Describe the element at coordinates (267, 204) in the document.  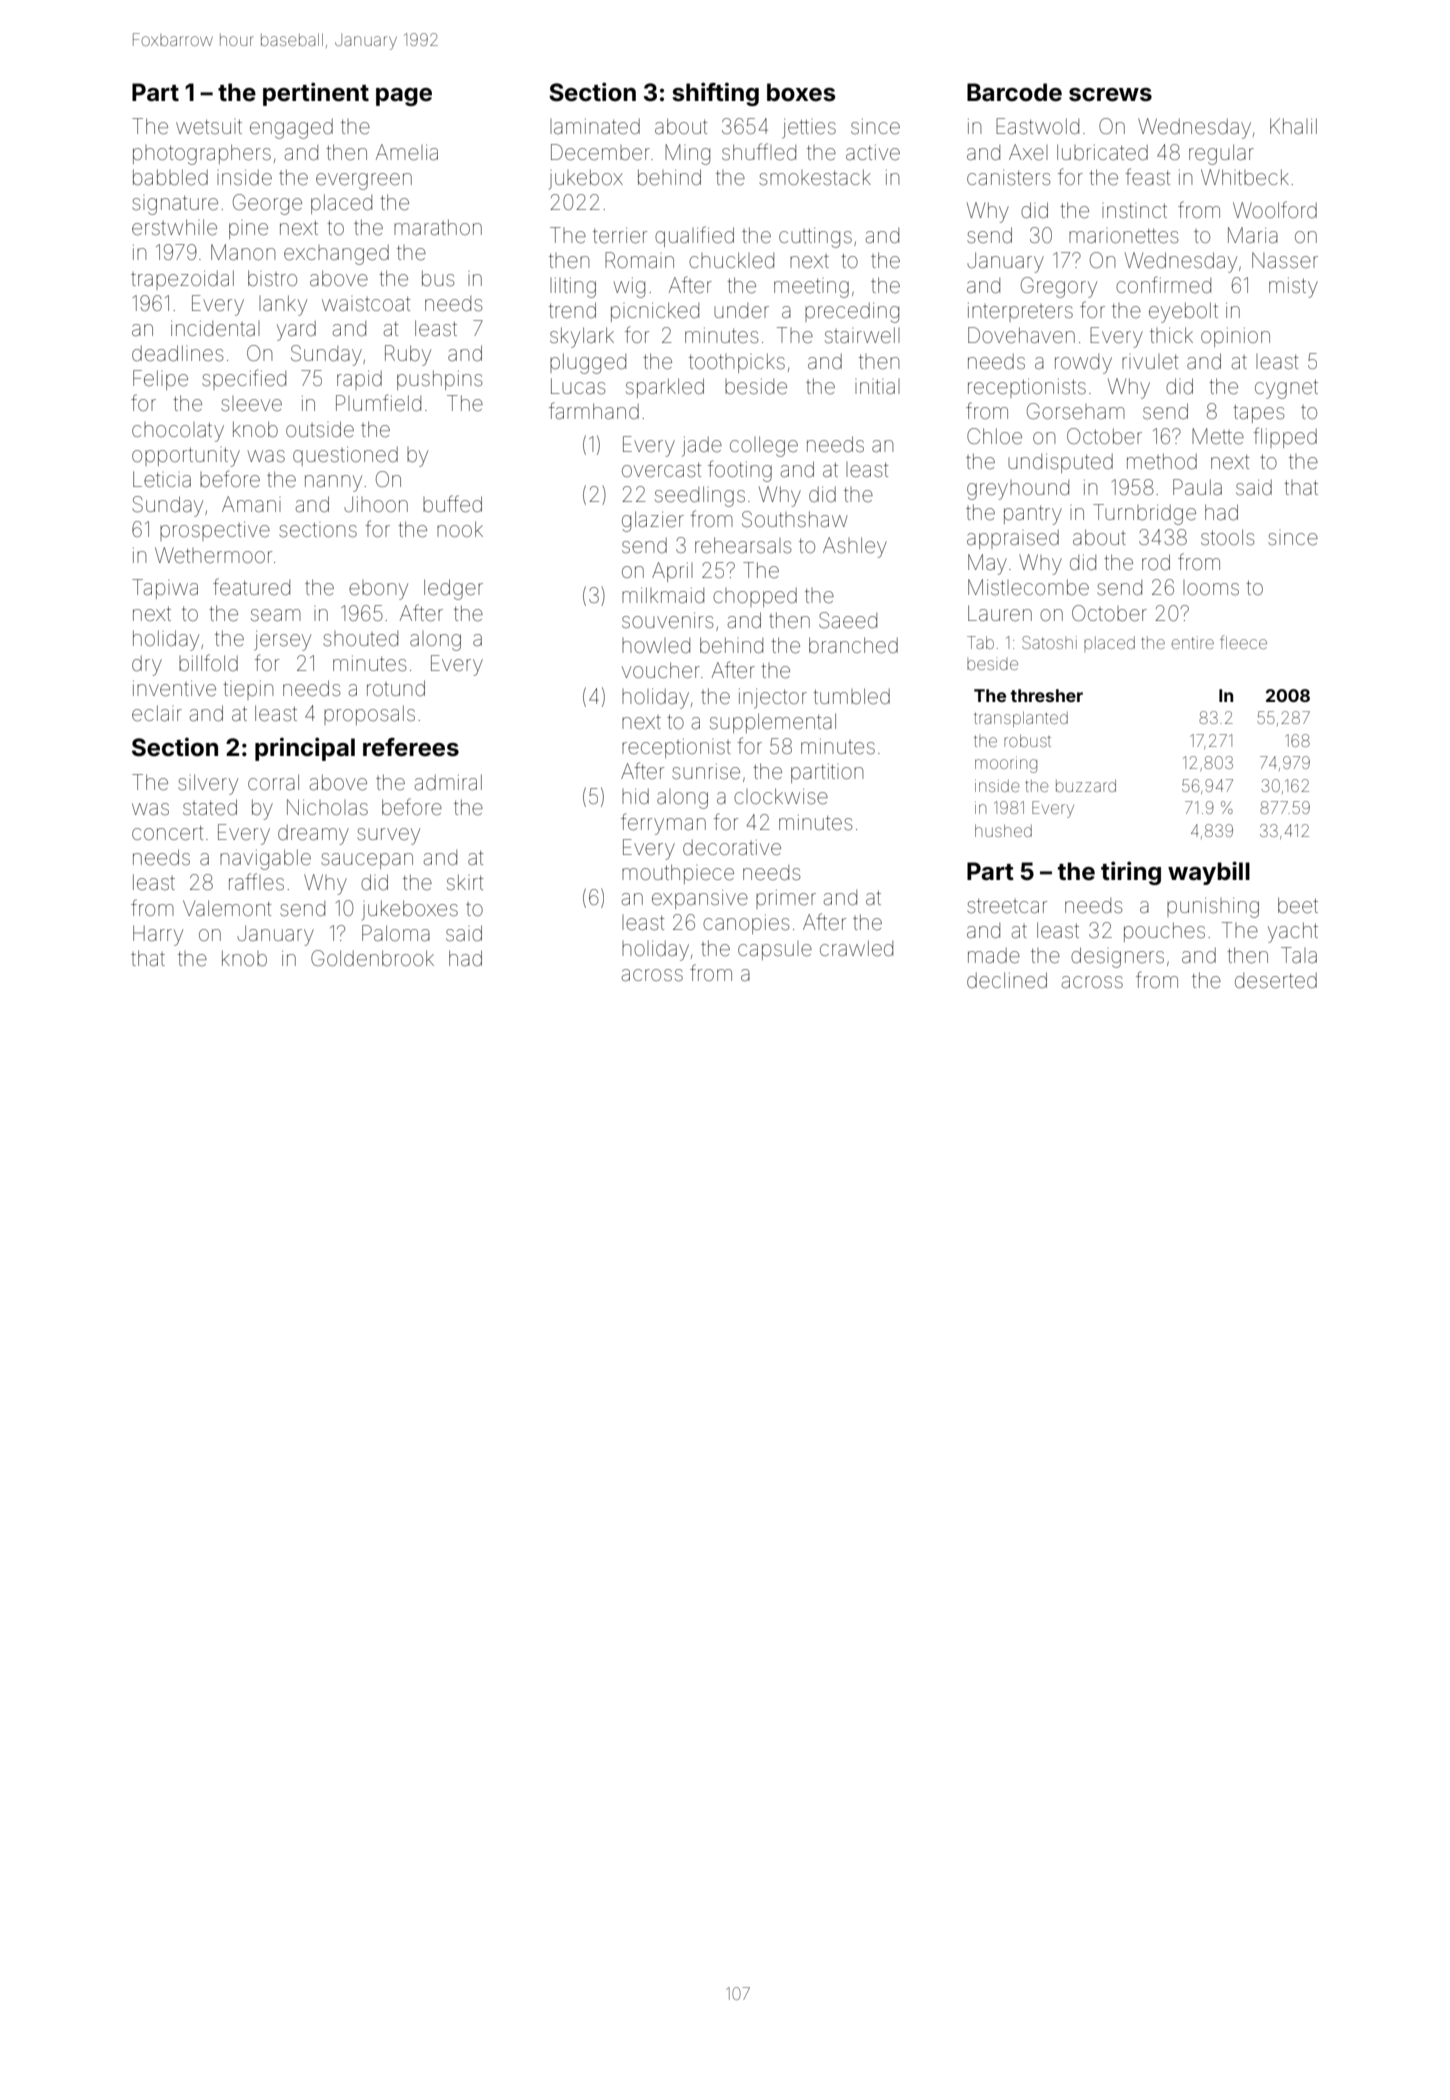
I see `George` at that location.
